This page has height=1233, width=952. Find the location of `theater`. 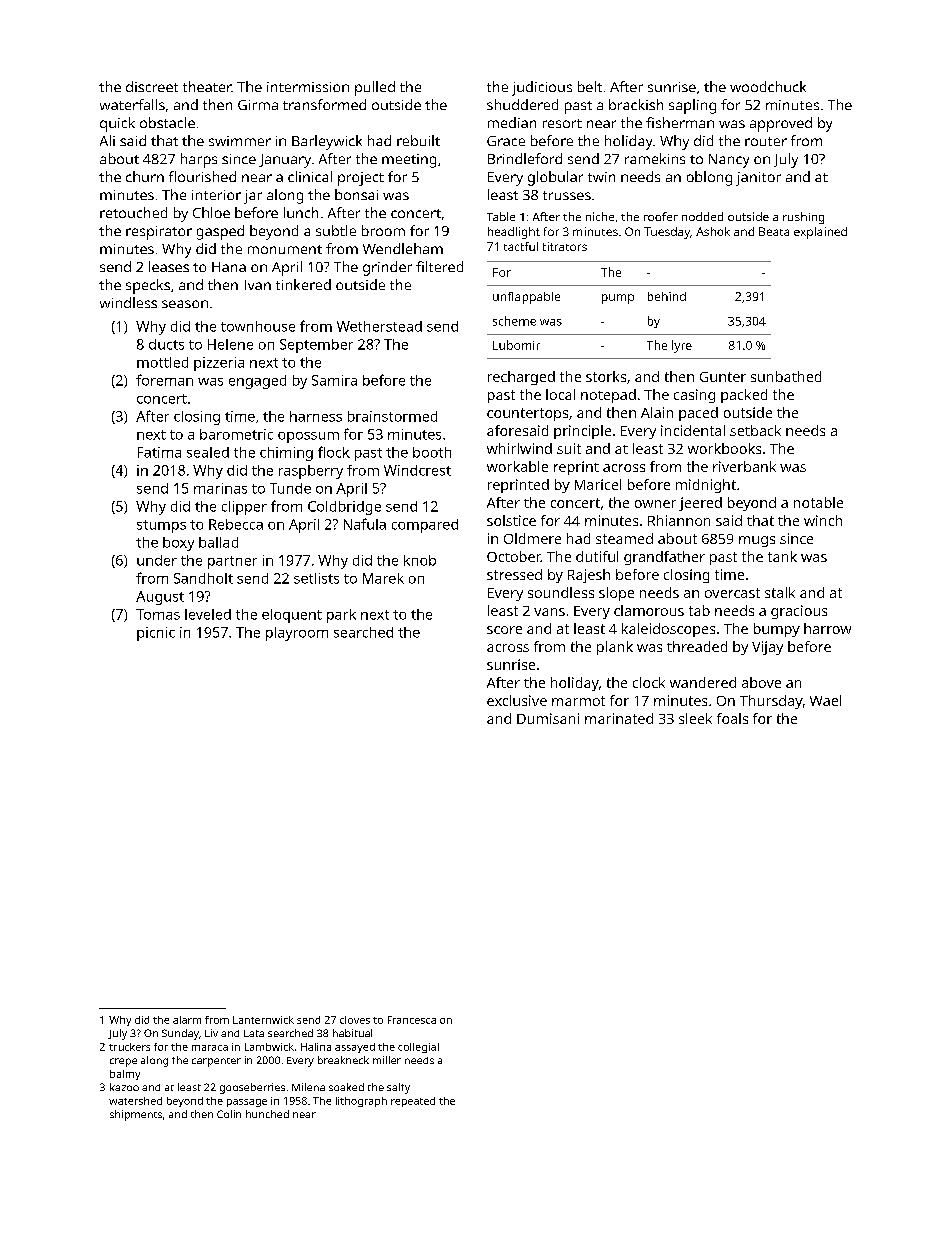

theater is located at coordinates (207, 86).
